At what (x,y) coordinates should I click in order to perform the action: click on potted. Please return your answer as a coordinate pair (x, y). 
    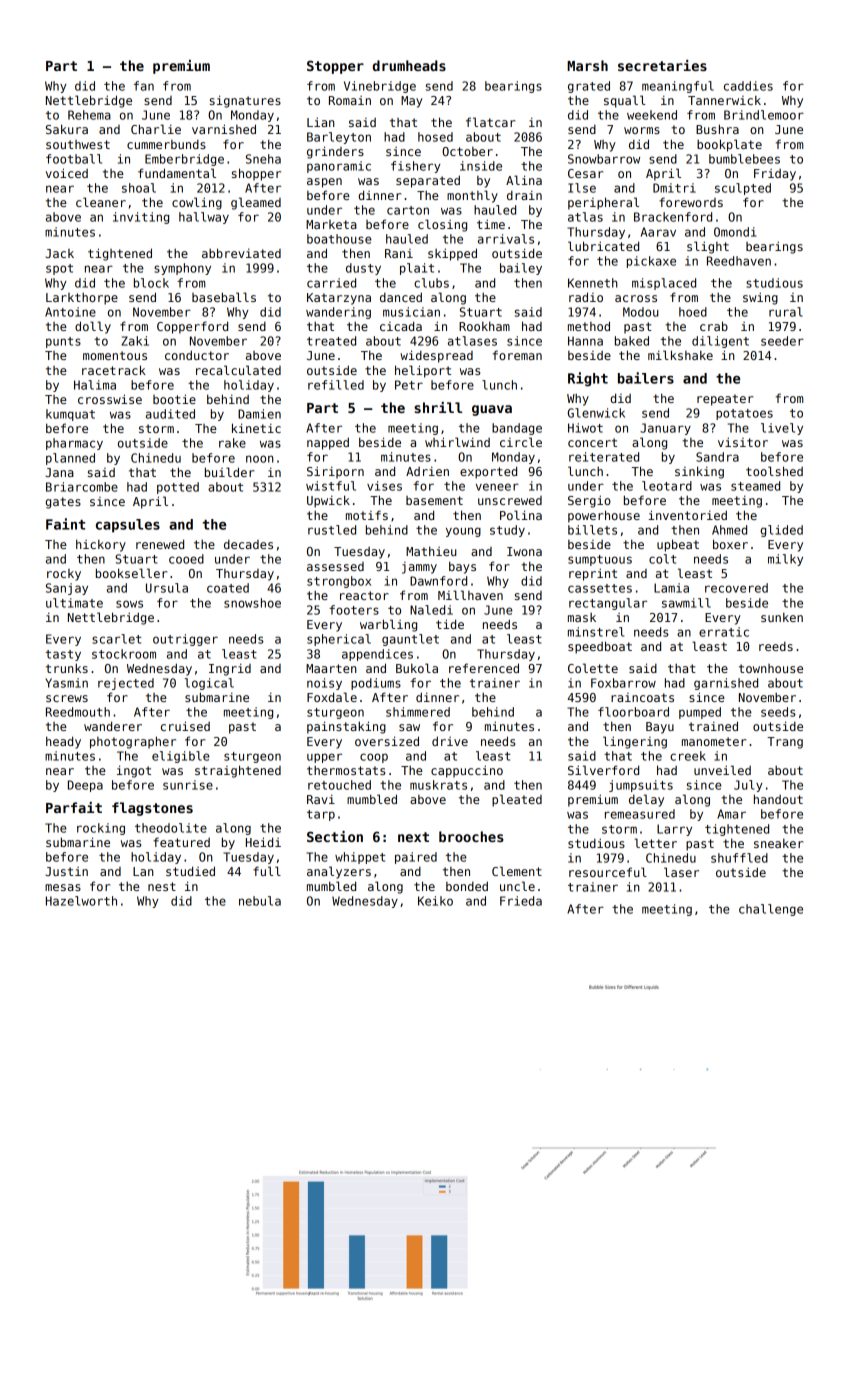
    Looking at the image, I should click on (178, 488).
